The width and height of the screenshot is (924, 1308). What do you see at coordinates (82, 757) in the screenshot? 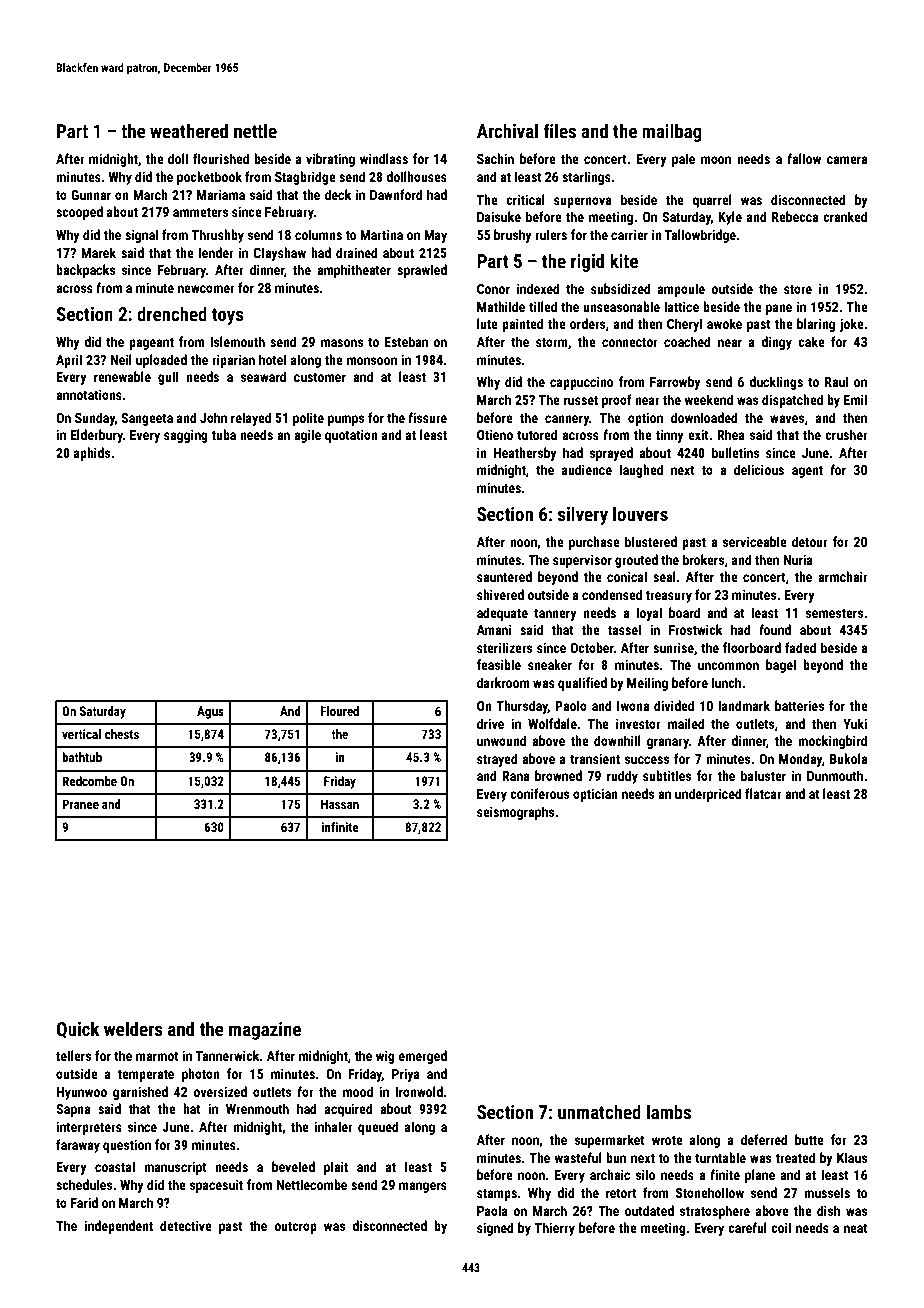
I see `bathtub` at bounding box center [82, 757].
